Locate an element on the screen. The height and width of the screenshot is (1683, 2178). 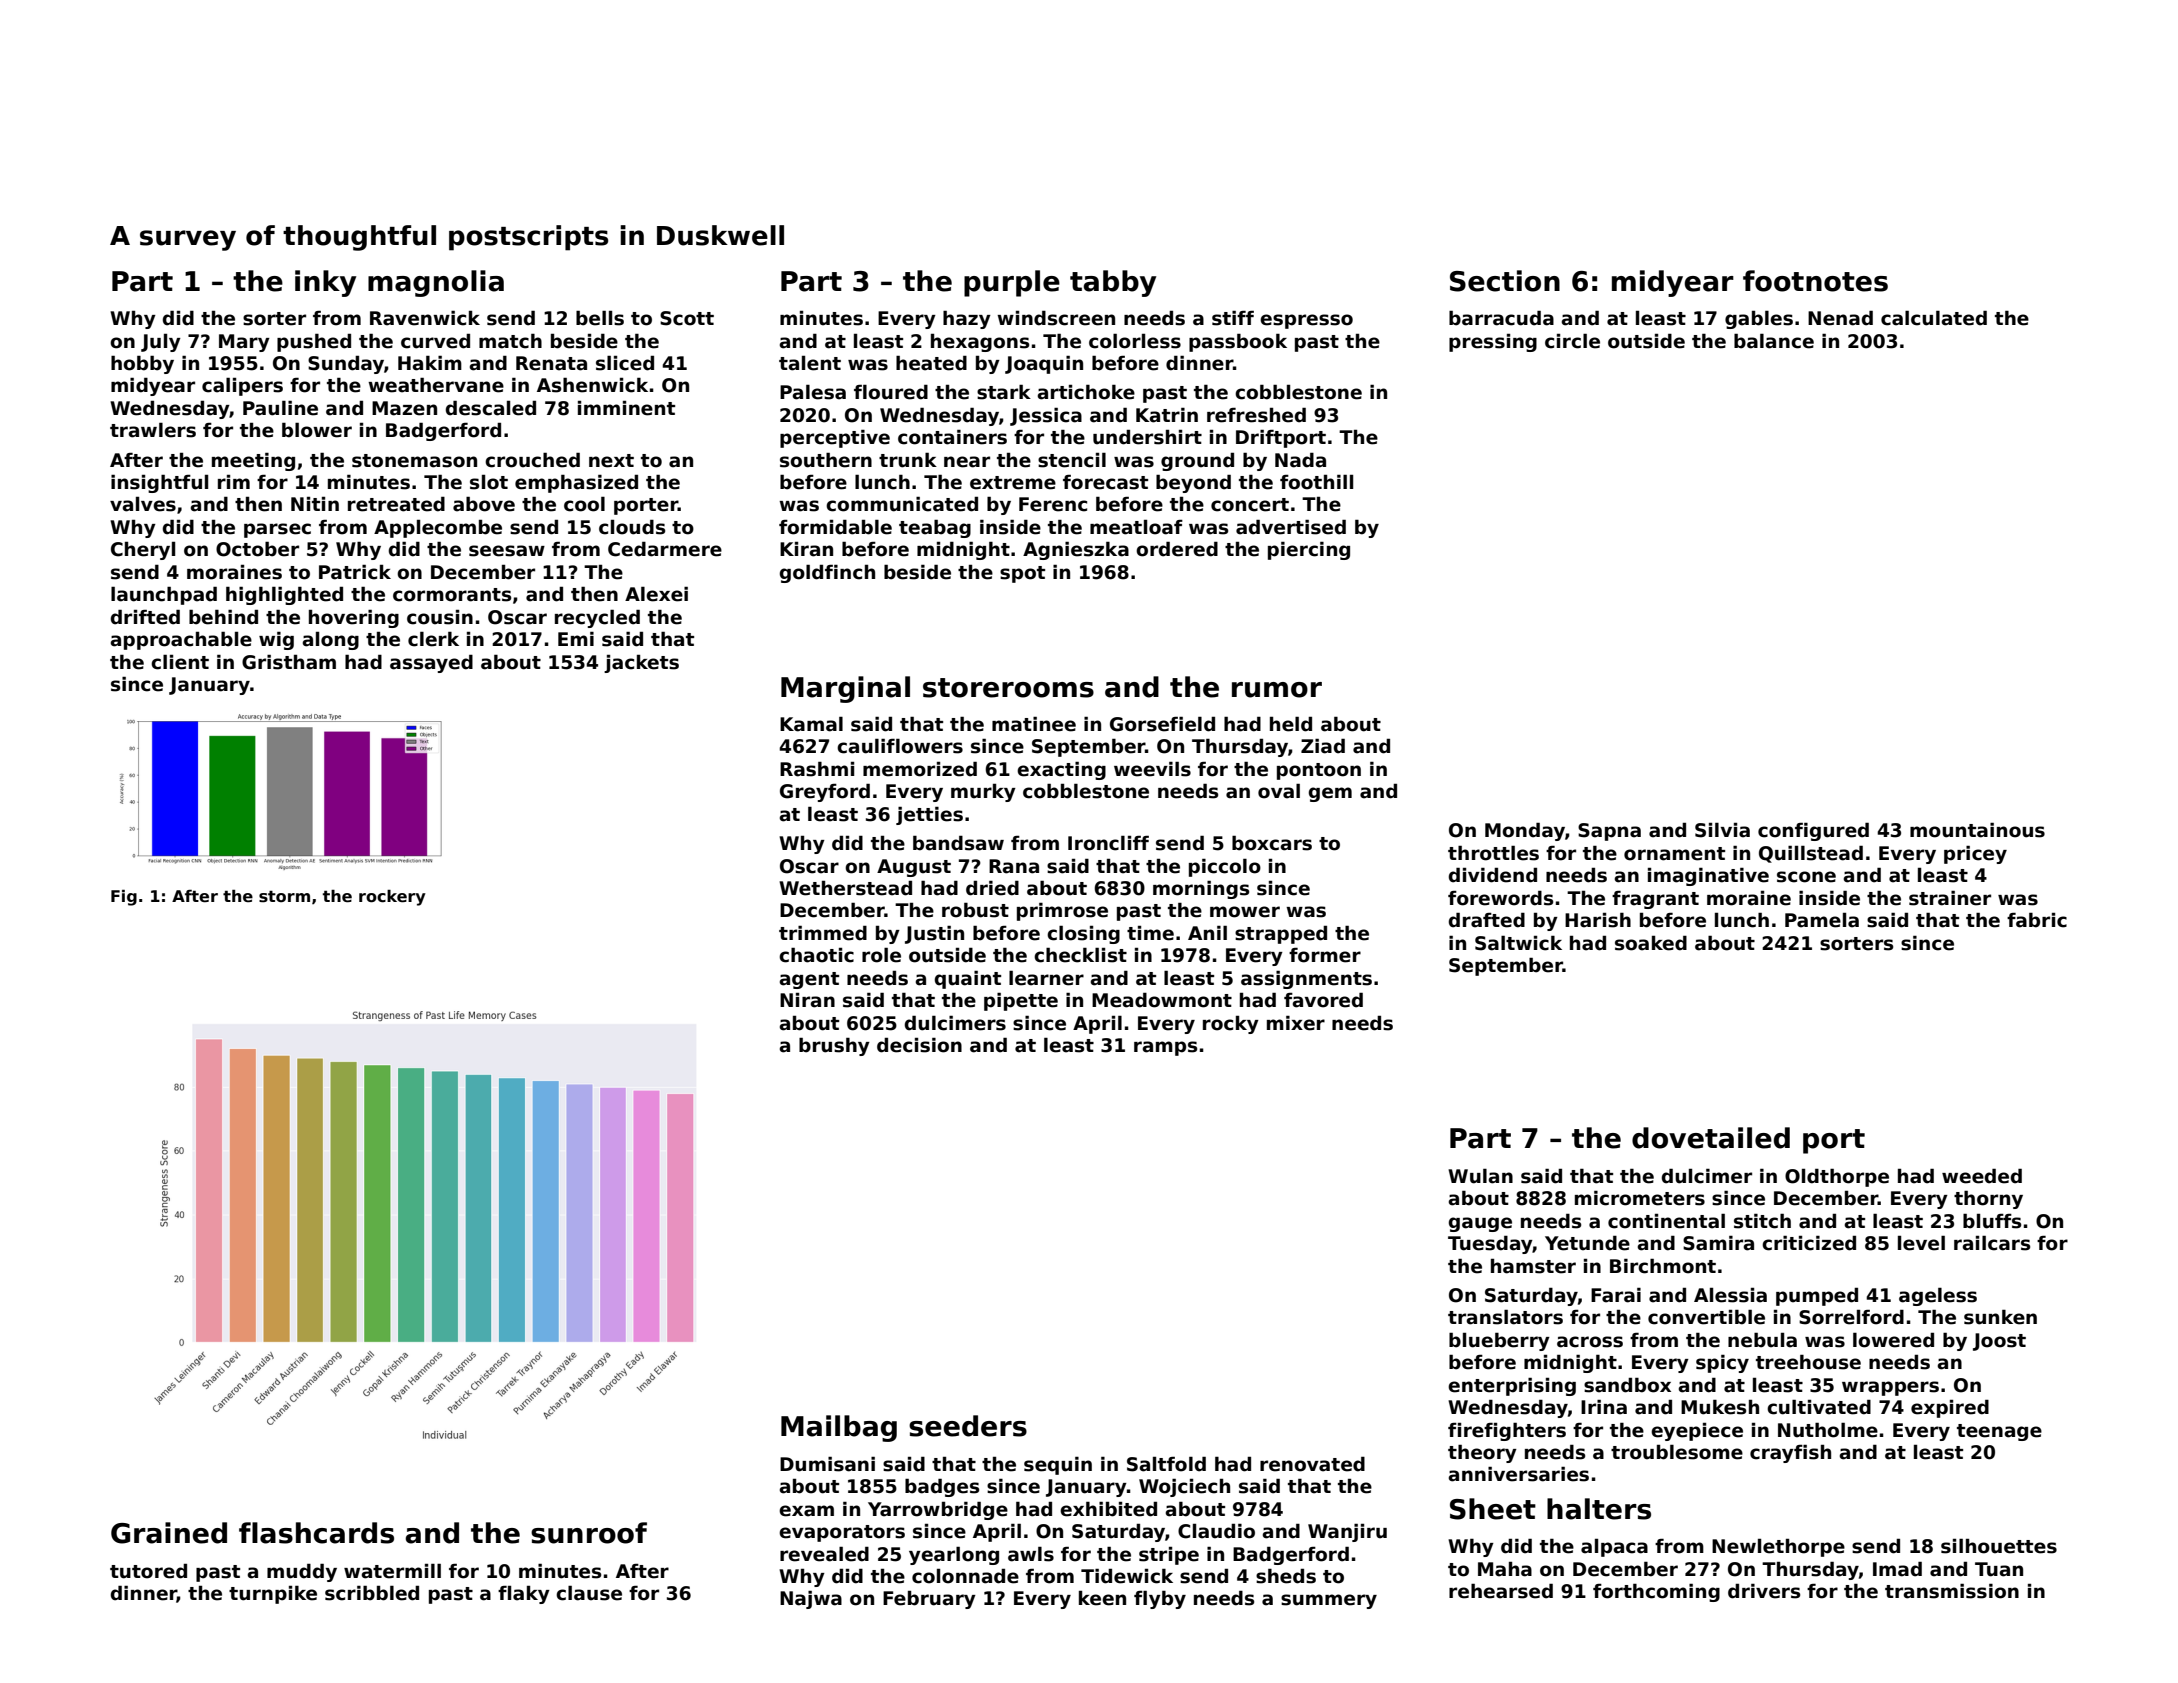
mountainous is located at coordinates (1977, 830).
